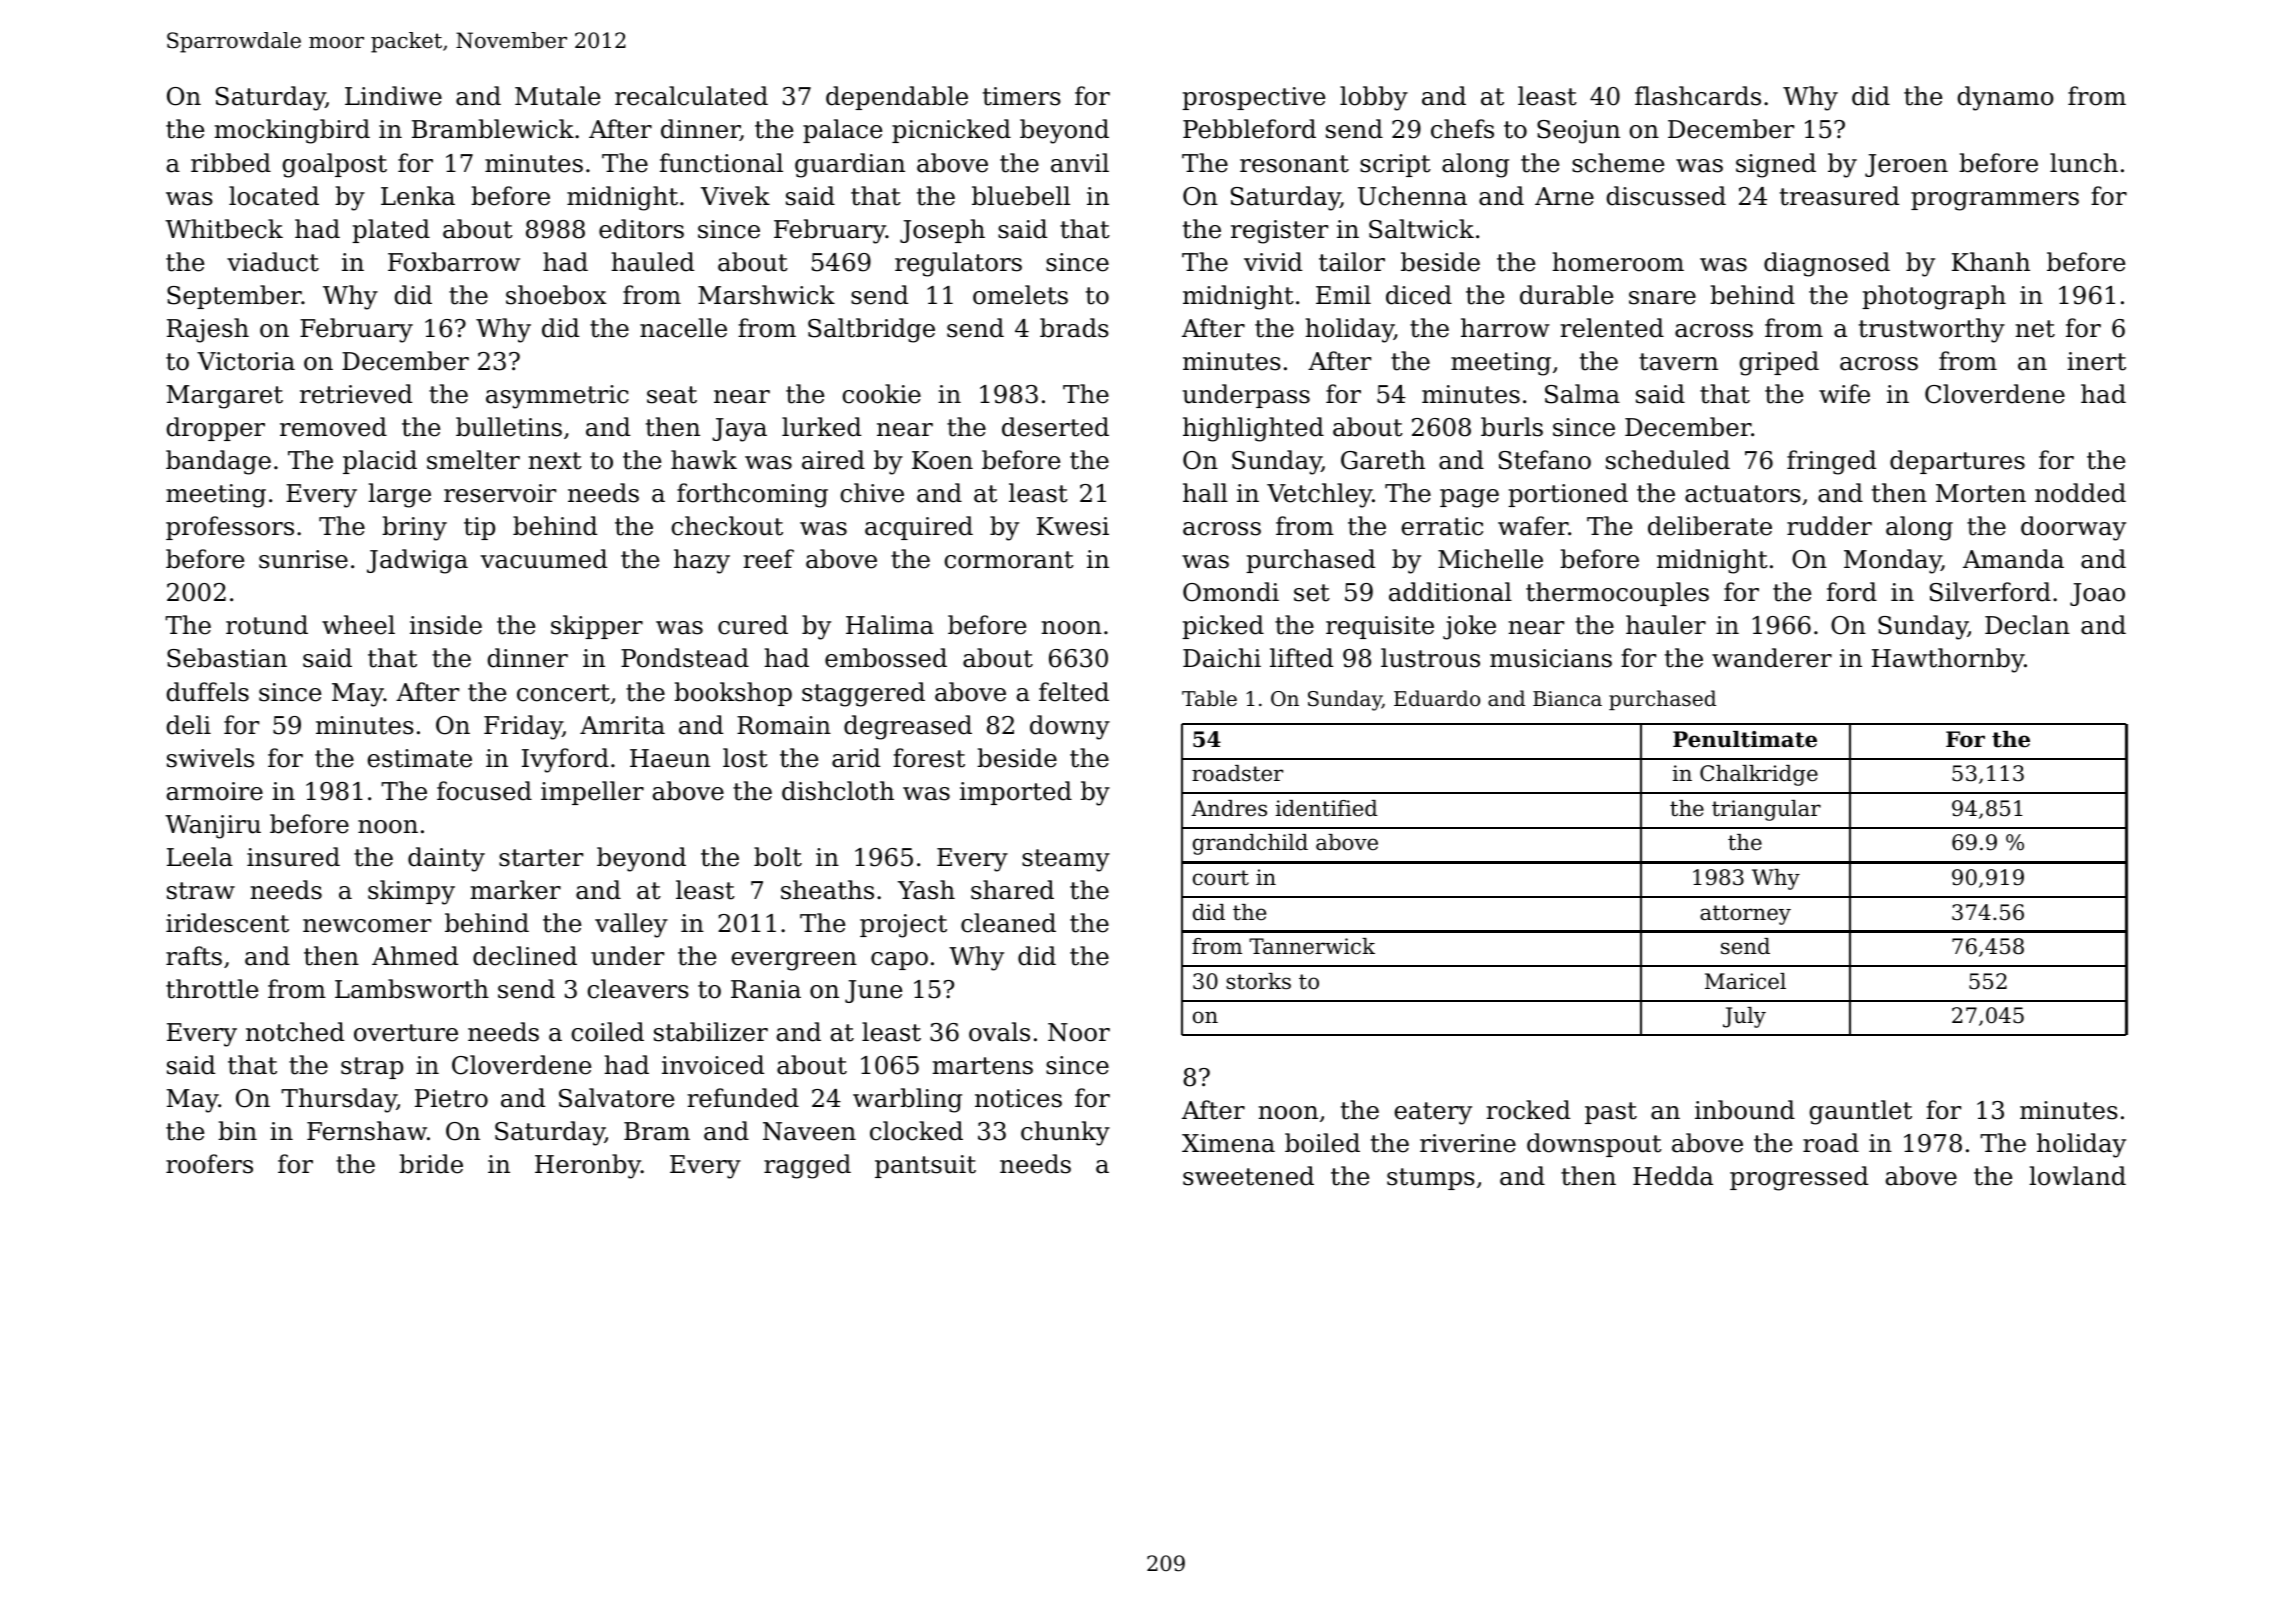  What do you see at coordinates (778, 857) in the screenshot?
I see `bolt` at bounding box center [778, 857].
